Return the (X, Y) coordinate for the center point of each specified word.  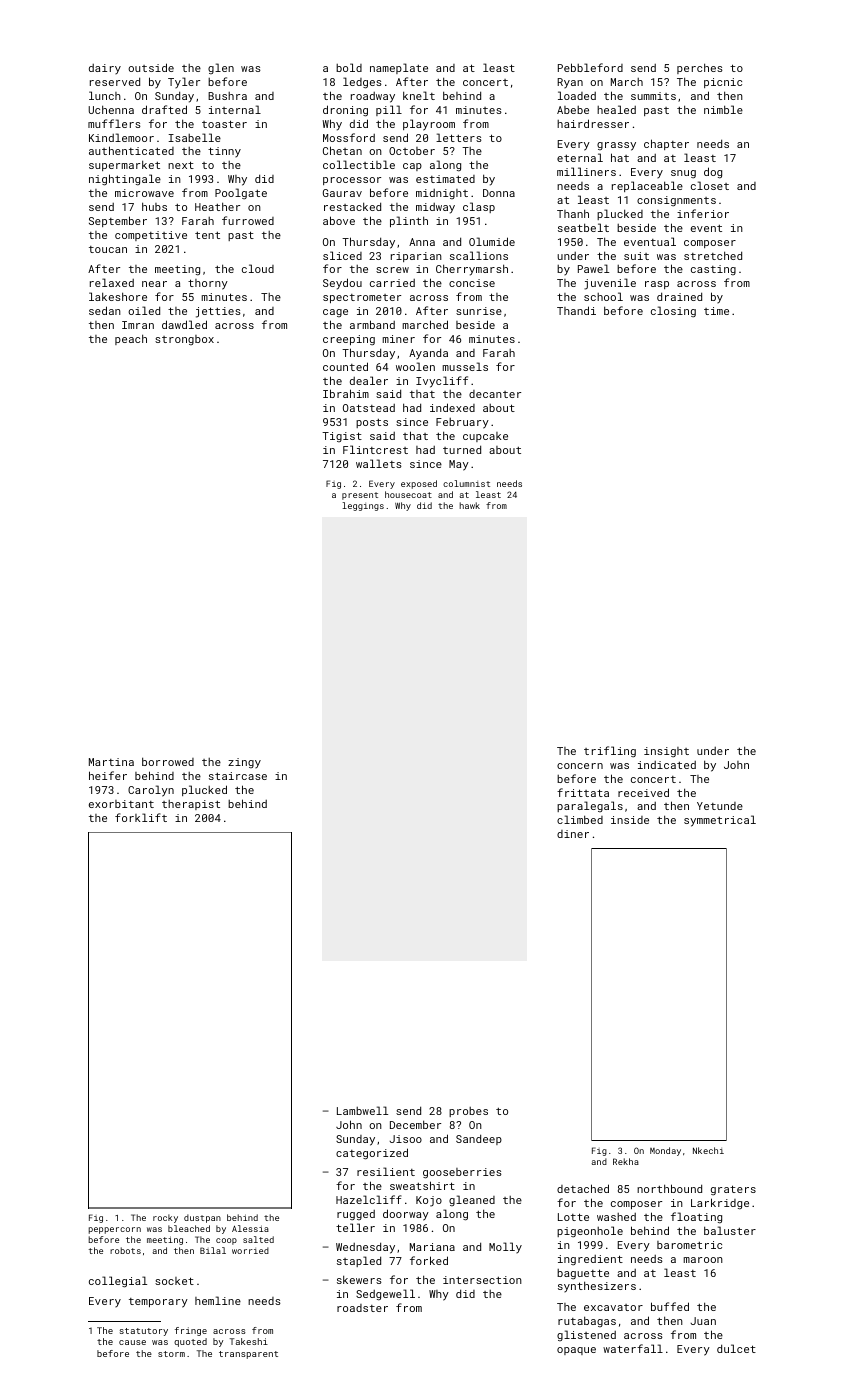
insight (666, 752)
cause (132, 1342)
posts (372, 423)
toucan (108, 249)
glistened (586, 1335)
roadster (362, 1308)
